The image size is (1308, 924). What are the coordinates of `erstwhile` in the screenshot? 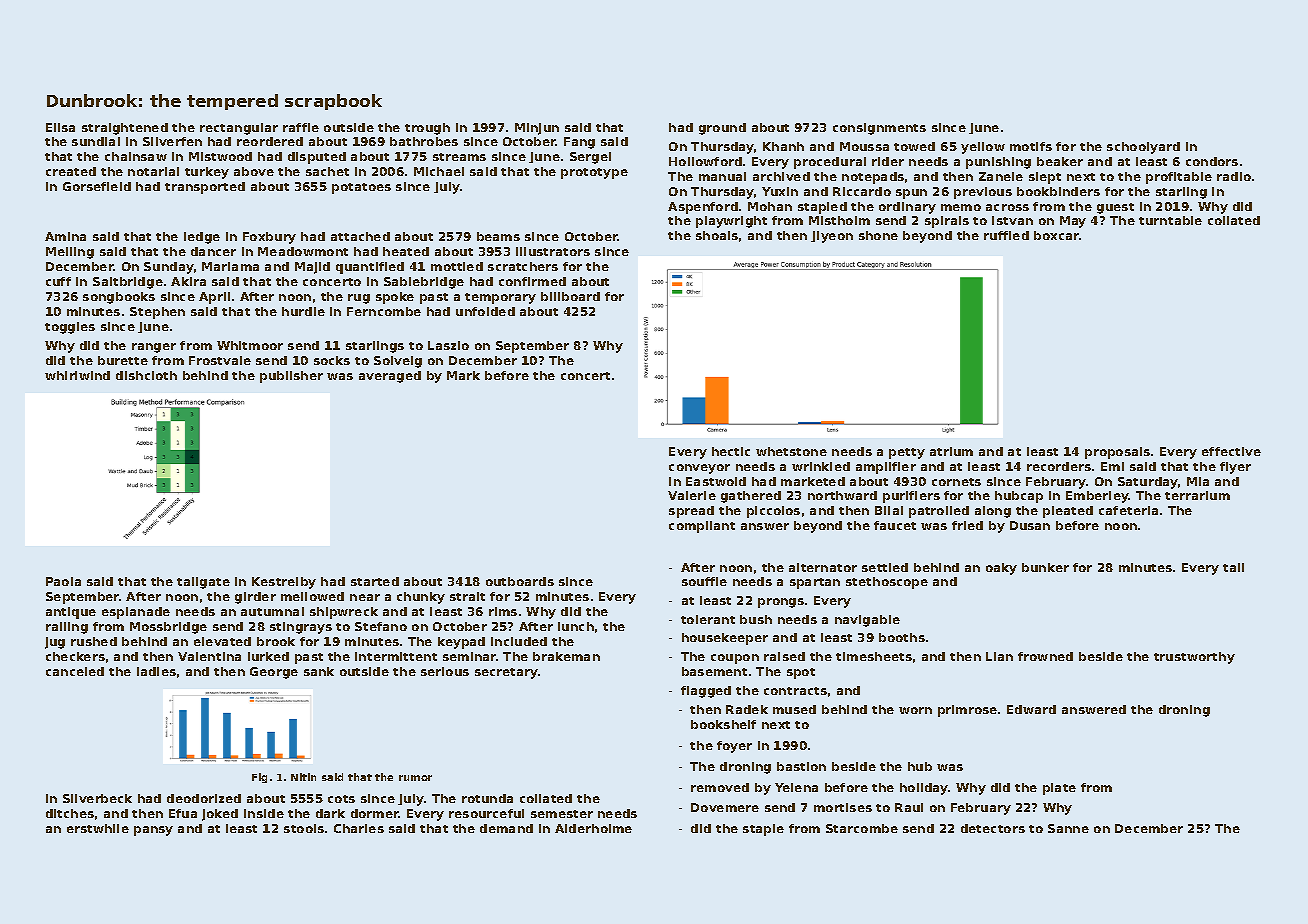 It's located at (98, 828).
